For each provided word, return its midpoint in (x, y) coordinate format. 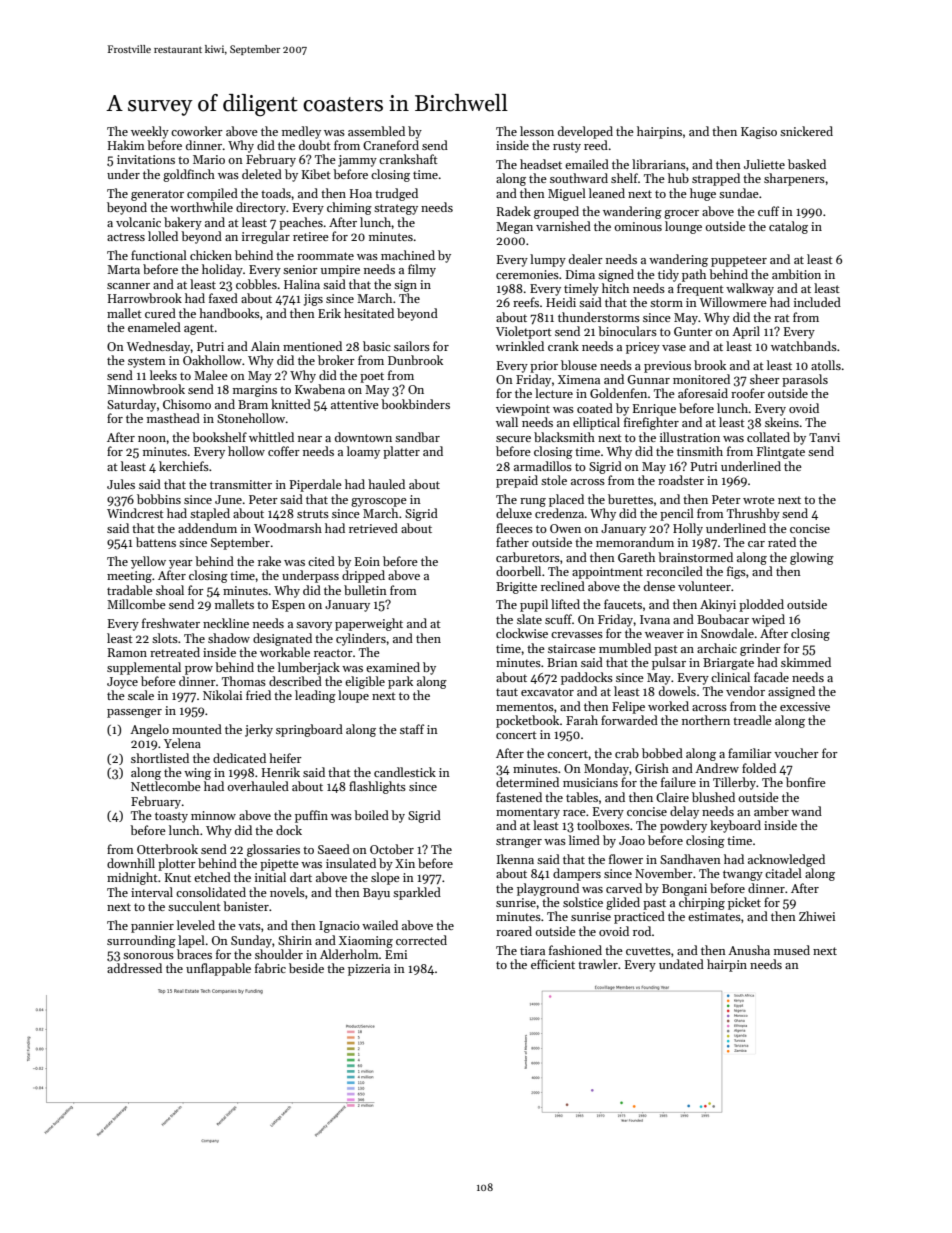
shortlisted (160, 758)
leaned (607, 193)
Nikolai (222, 695)
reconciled (674, 571)
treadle (752, 720)
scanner (128, 286)
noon (152, 439)
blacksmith (564, 437)
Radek (513, 211)
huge (703, 194)
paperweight (369, 624)
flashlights (377, 787)
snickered (806, 131)
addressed (134, 968)
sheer (765, 379)
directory (261, 208)
